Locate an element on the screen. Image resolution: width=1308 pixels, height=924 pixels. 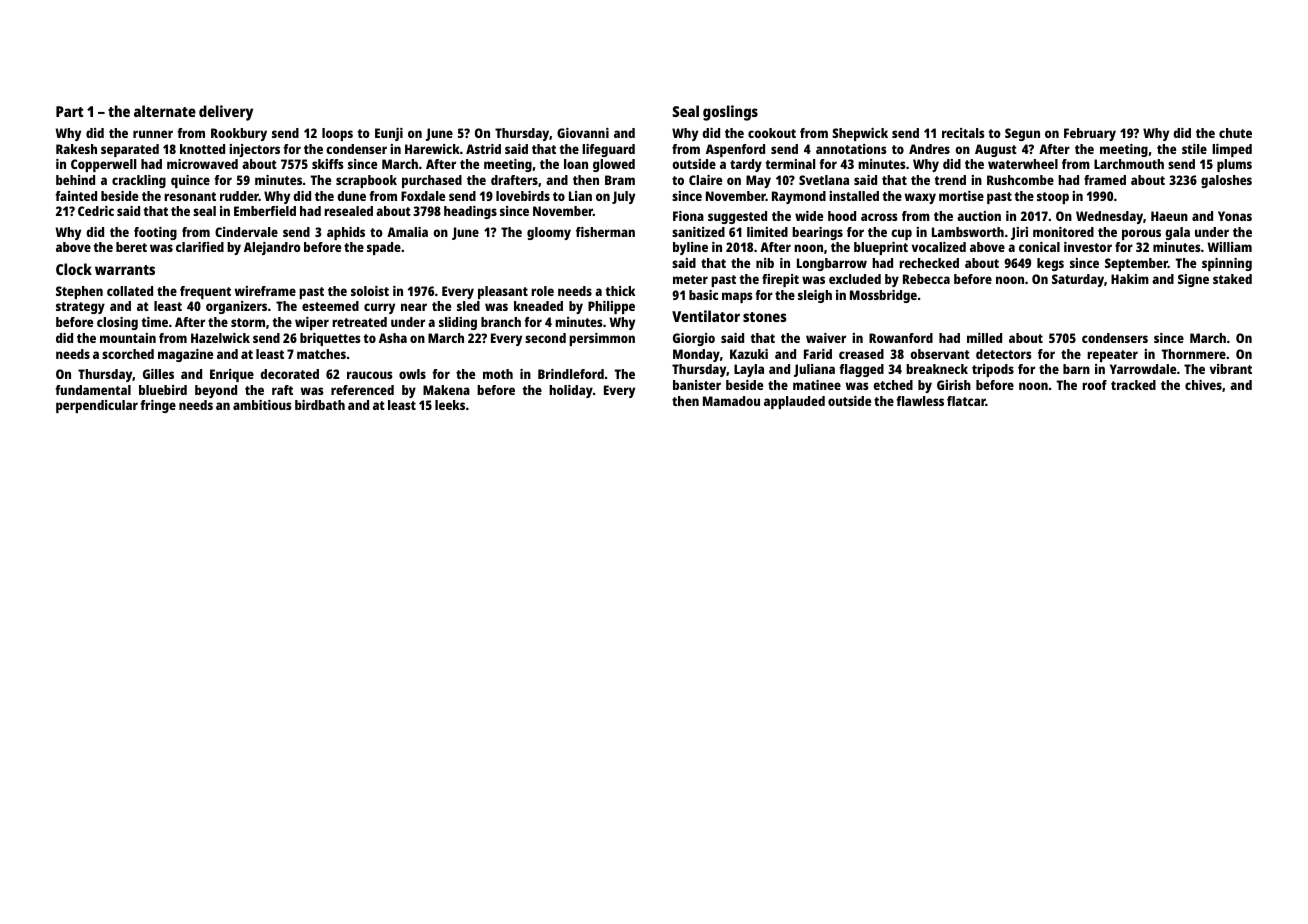
birdbath is located at coordinates (320, 405).
